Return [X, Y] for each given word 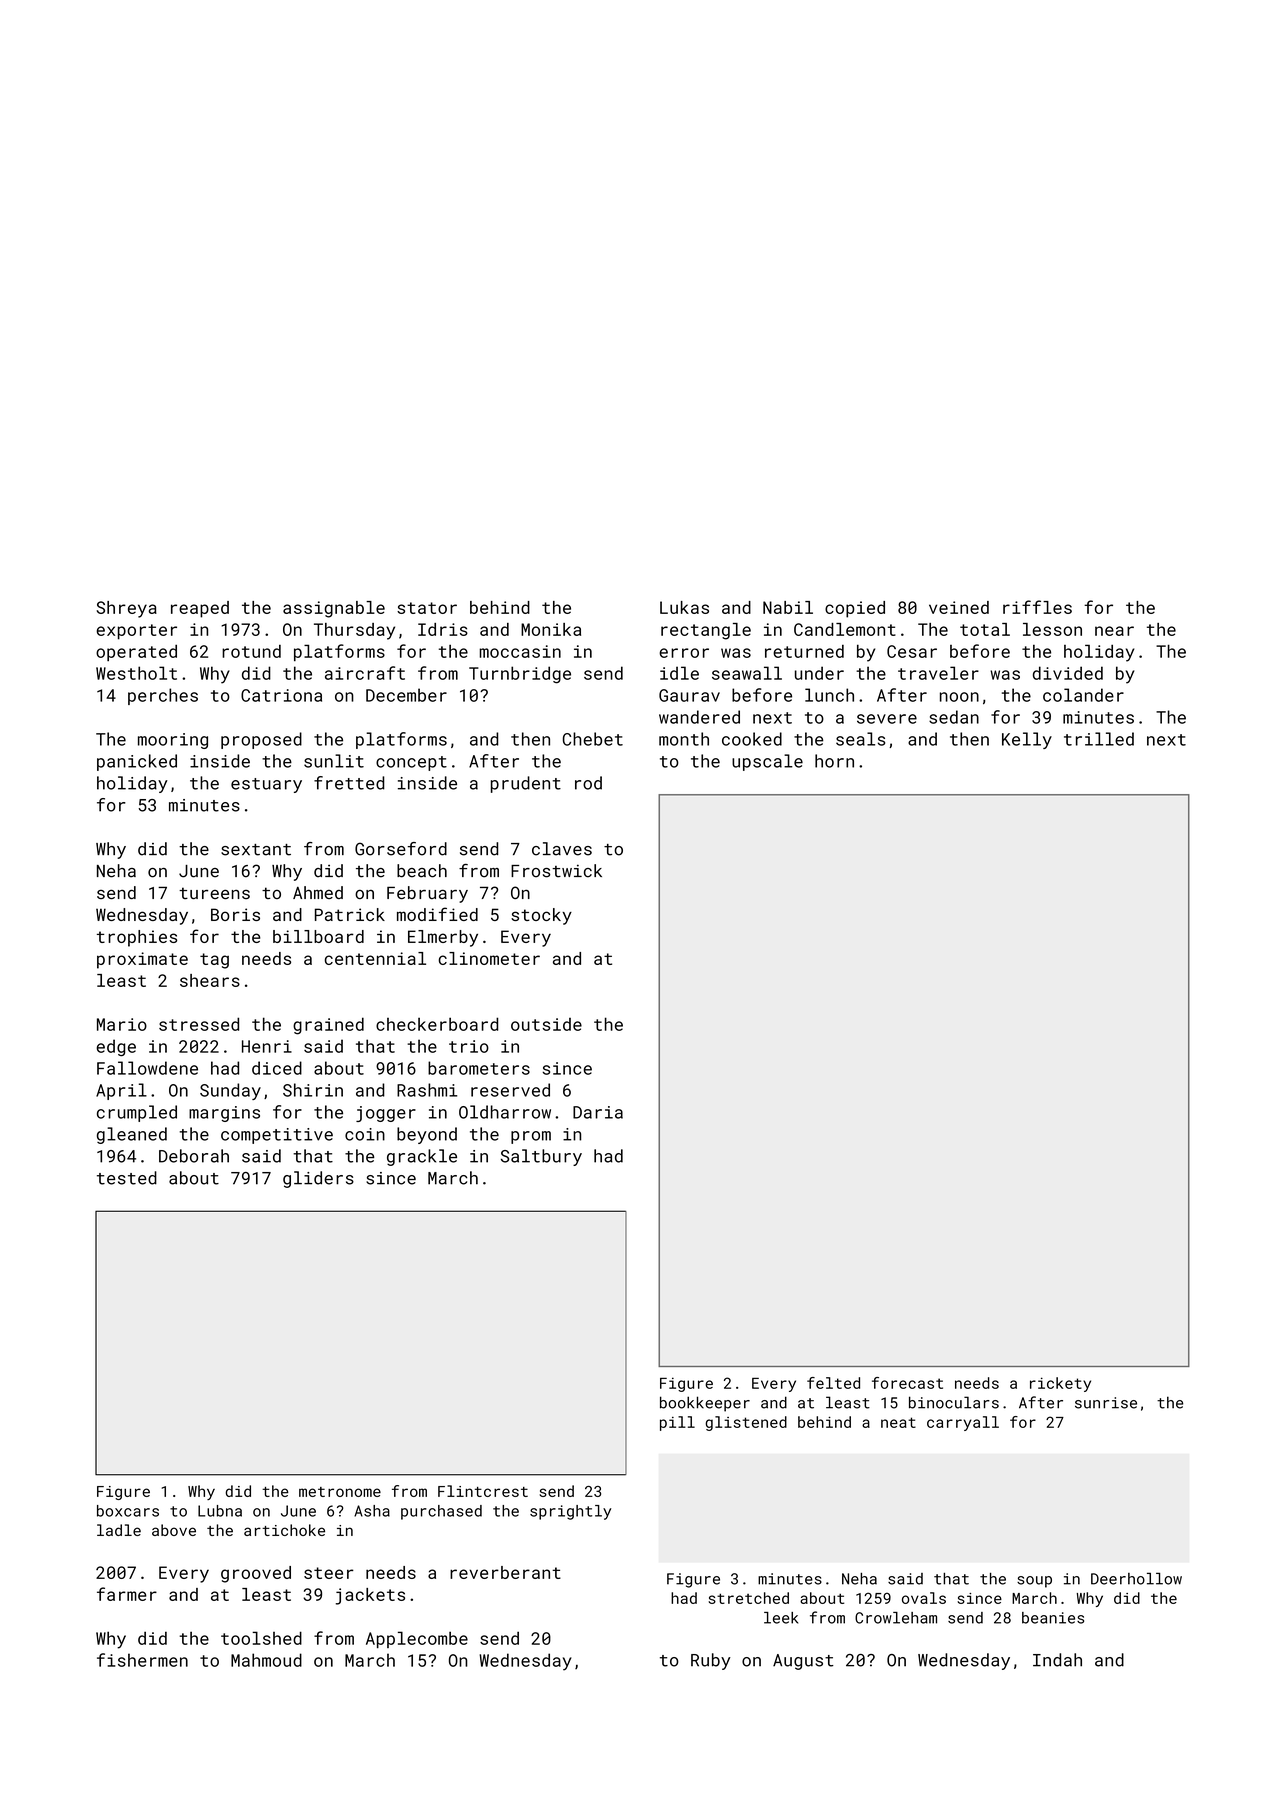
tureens [214, 893]
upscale [767, 762]
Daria [598, 1112]
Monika [551, 629]
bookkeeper [705, 1404]
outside [546, 1024]
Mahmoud [266, 1660]
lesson [1052, 629]
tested [127, 1178]
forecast [907, 1383]
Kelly [1027, 740]
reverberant [505, 1572]
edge [116, 1047]
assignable [334, 609]
